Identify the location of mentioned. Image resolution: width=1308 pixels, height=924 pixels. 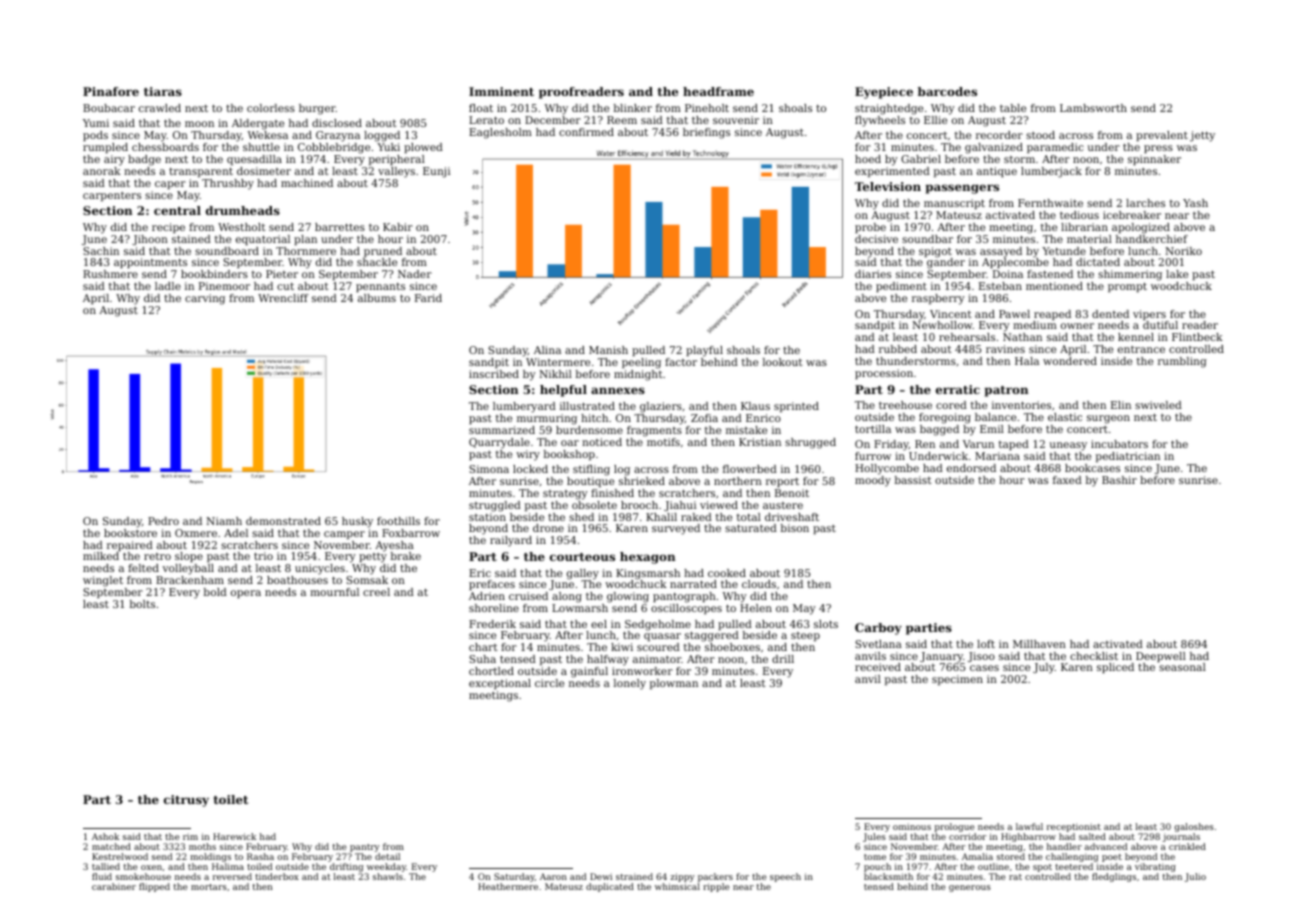
(1054, 286).
